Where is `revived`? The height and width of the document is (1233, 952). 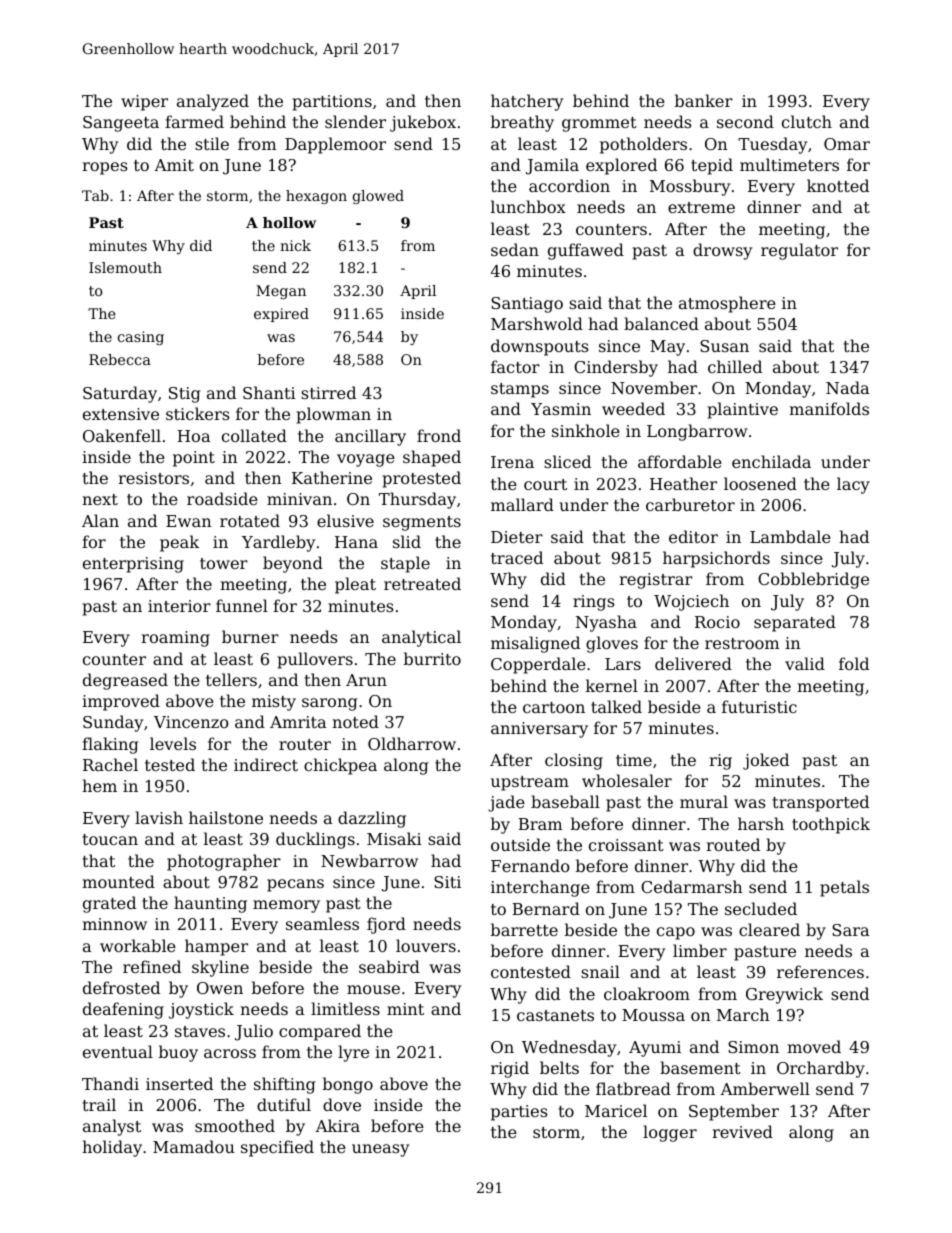
revived is located at coordinates (742, 1131).
